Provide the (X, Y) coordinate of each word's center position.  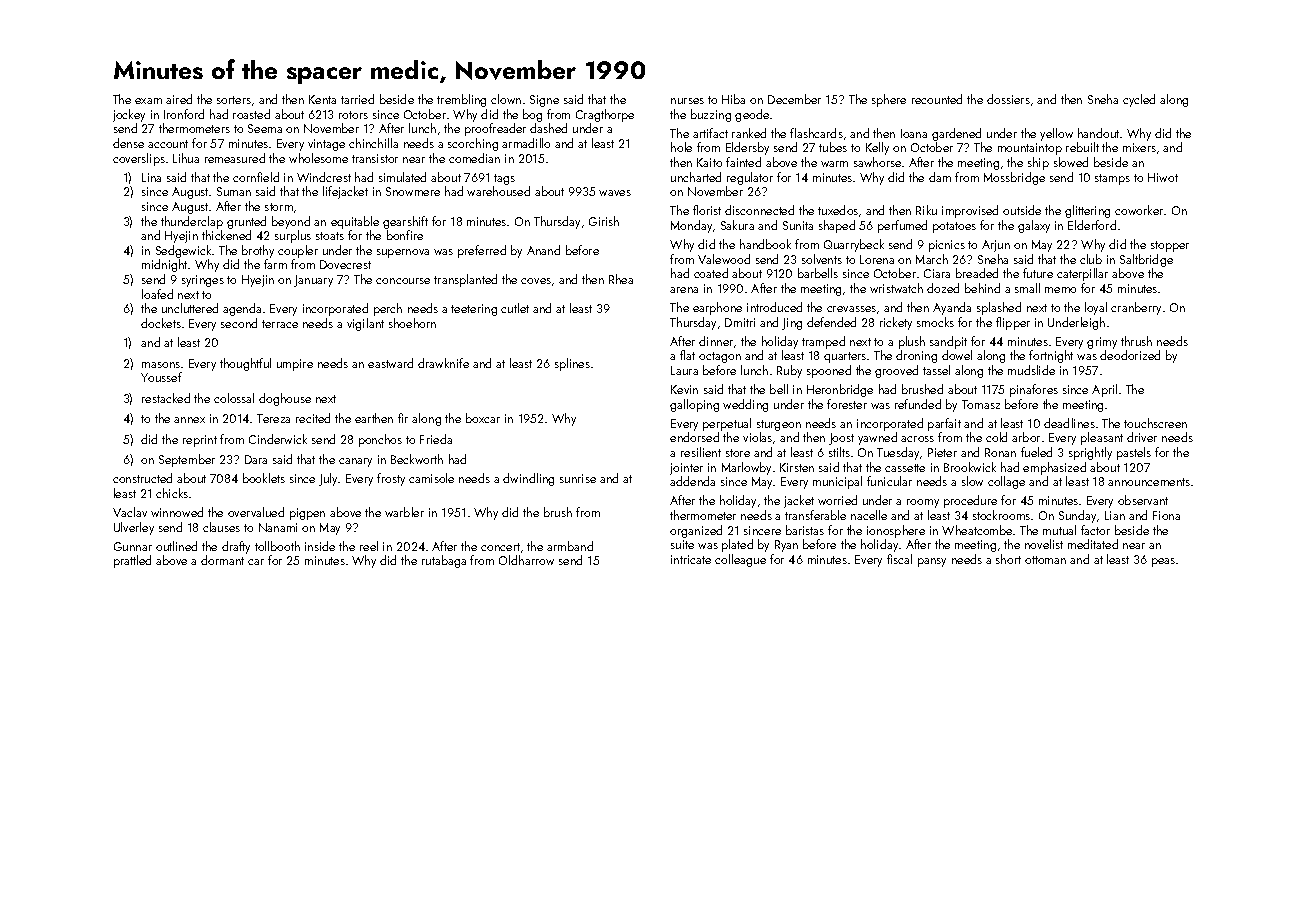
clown (506, 99)
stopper (1170, 246)
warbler (404, 512)
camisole (431, 478)
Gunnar (133, 546)
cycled (1139, 100)
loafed (157, 294)
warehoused (498, 191)
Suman (234, 191)
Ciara (937, 273)
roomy (923, 503)
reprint (200, 441)
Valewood (724, 259)
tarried (357, 99)
